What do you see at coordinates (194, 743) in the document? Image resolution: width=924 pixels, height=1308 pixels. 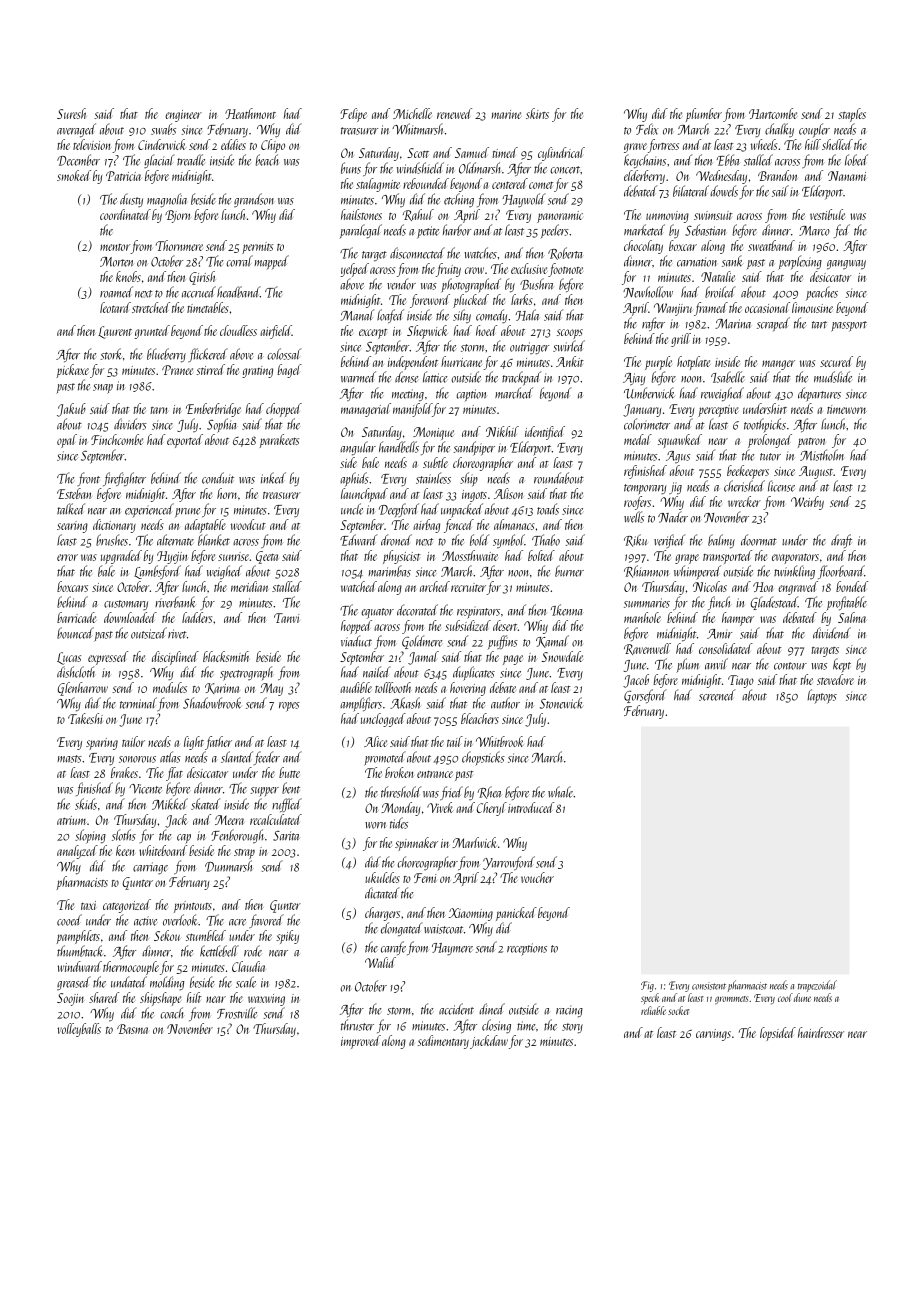 I see `light` at bounding box center [194, 743].
